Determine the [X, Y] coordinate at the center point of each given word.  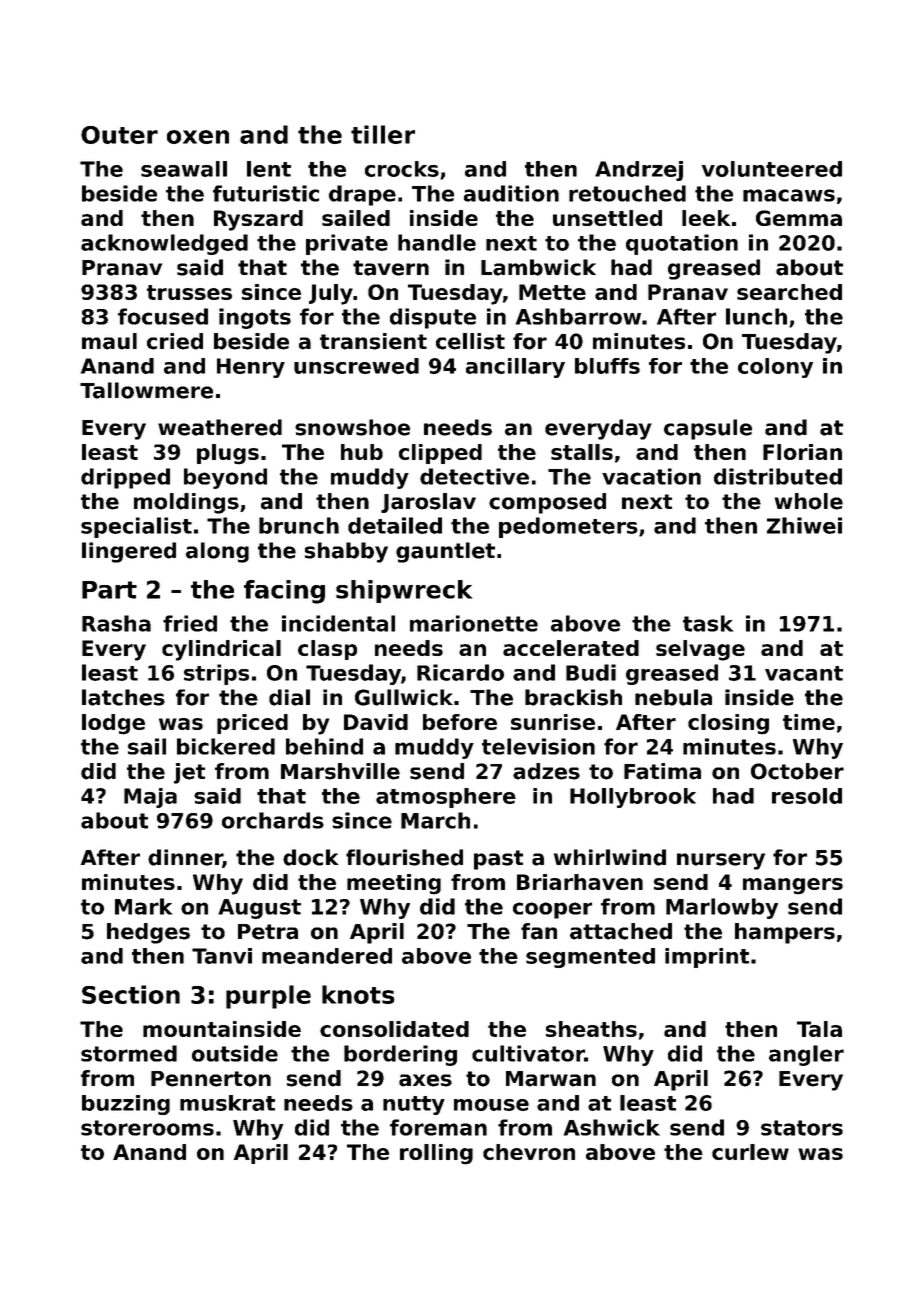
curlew [750, 1152]
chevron [529, 1152]
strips [216, 674]
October [797, 771]
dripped [125, 478]
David [376, 722]
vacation [651, 476]
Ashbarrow [578, 316]
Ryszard [258, 220]
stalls [582, 452]
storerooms [147, 1128]
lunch [756, 316]
